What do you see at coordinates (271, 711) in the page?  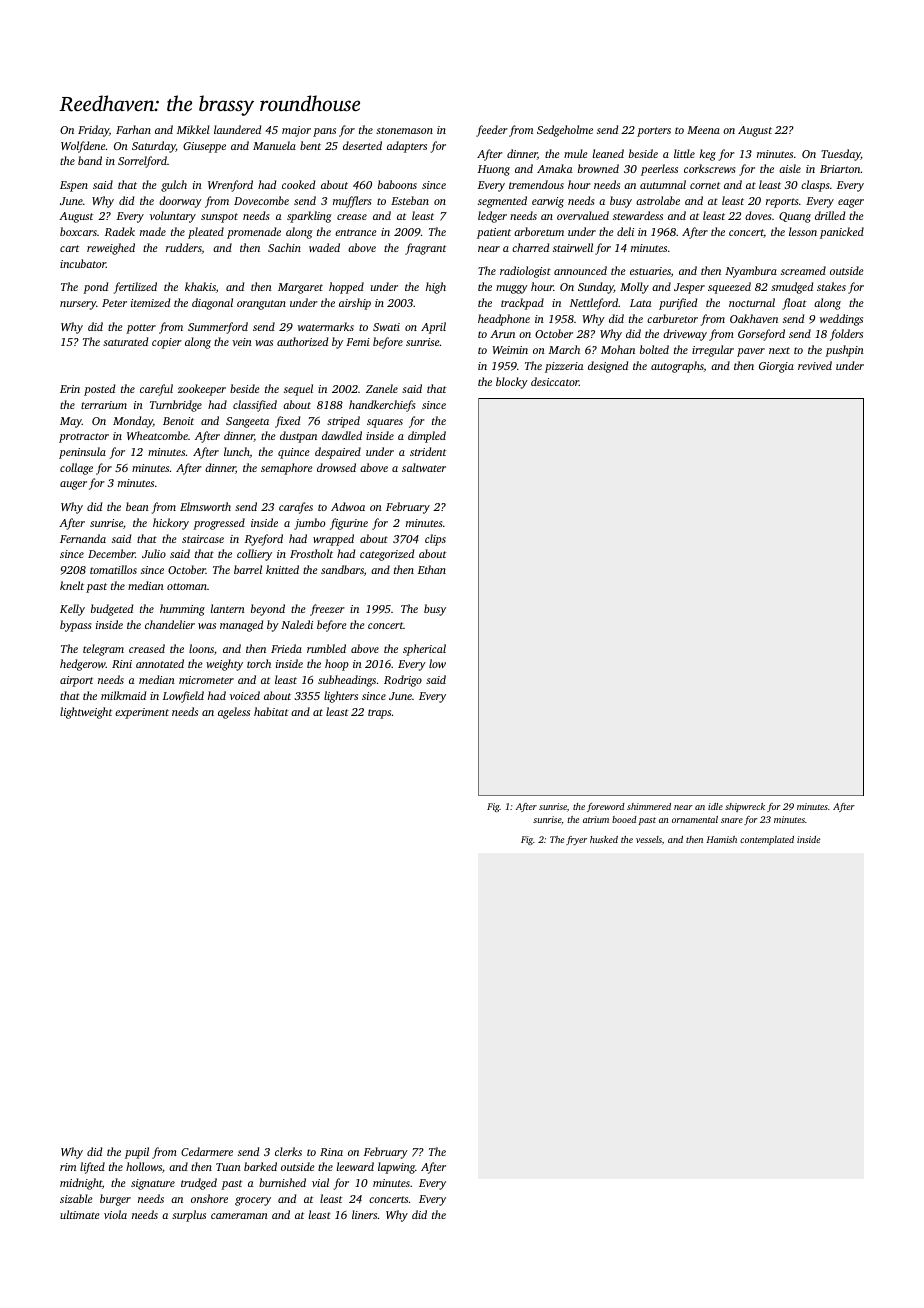 I see `habitat` at bounding box center [271, 711].
